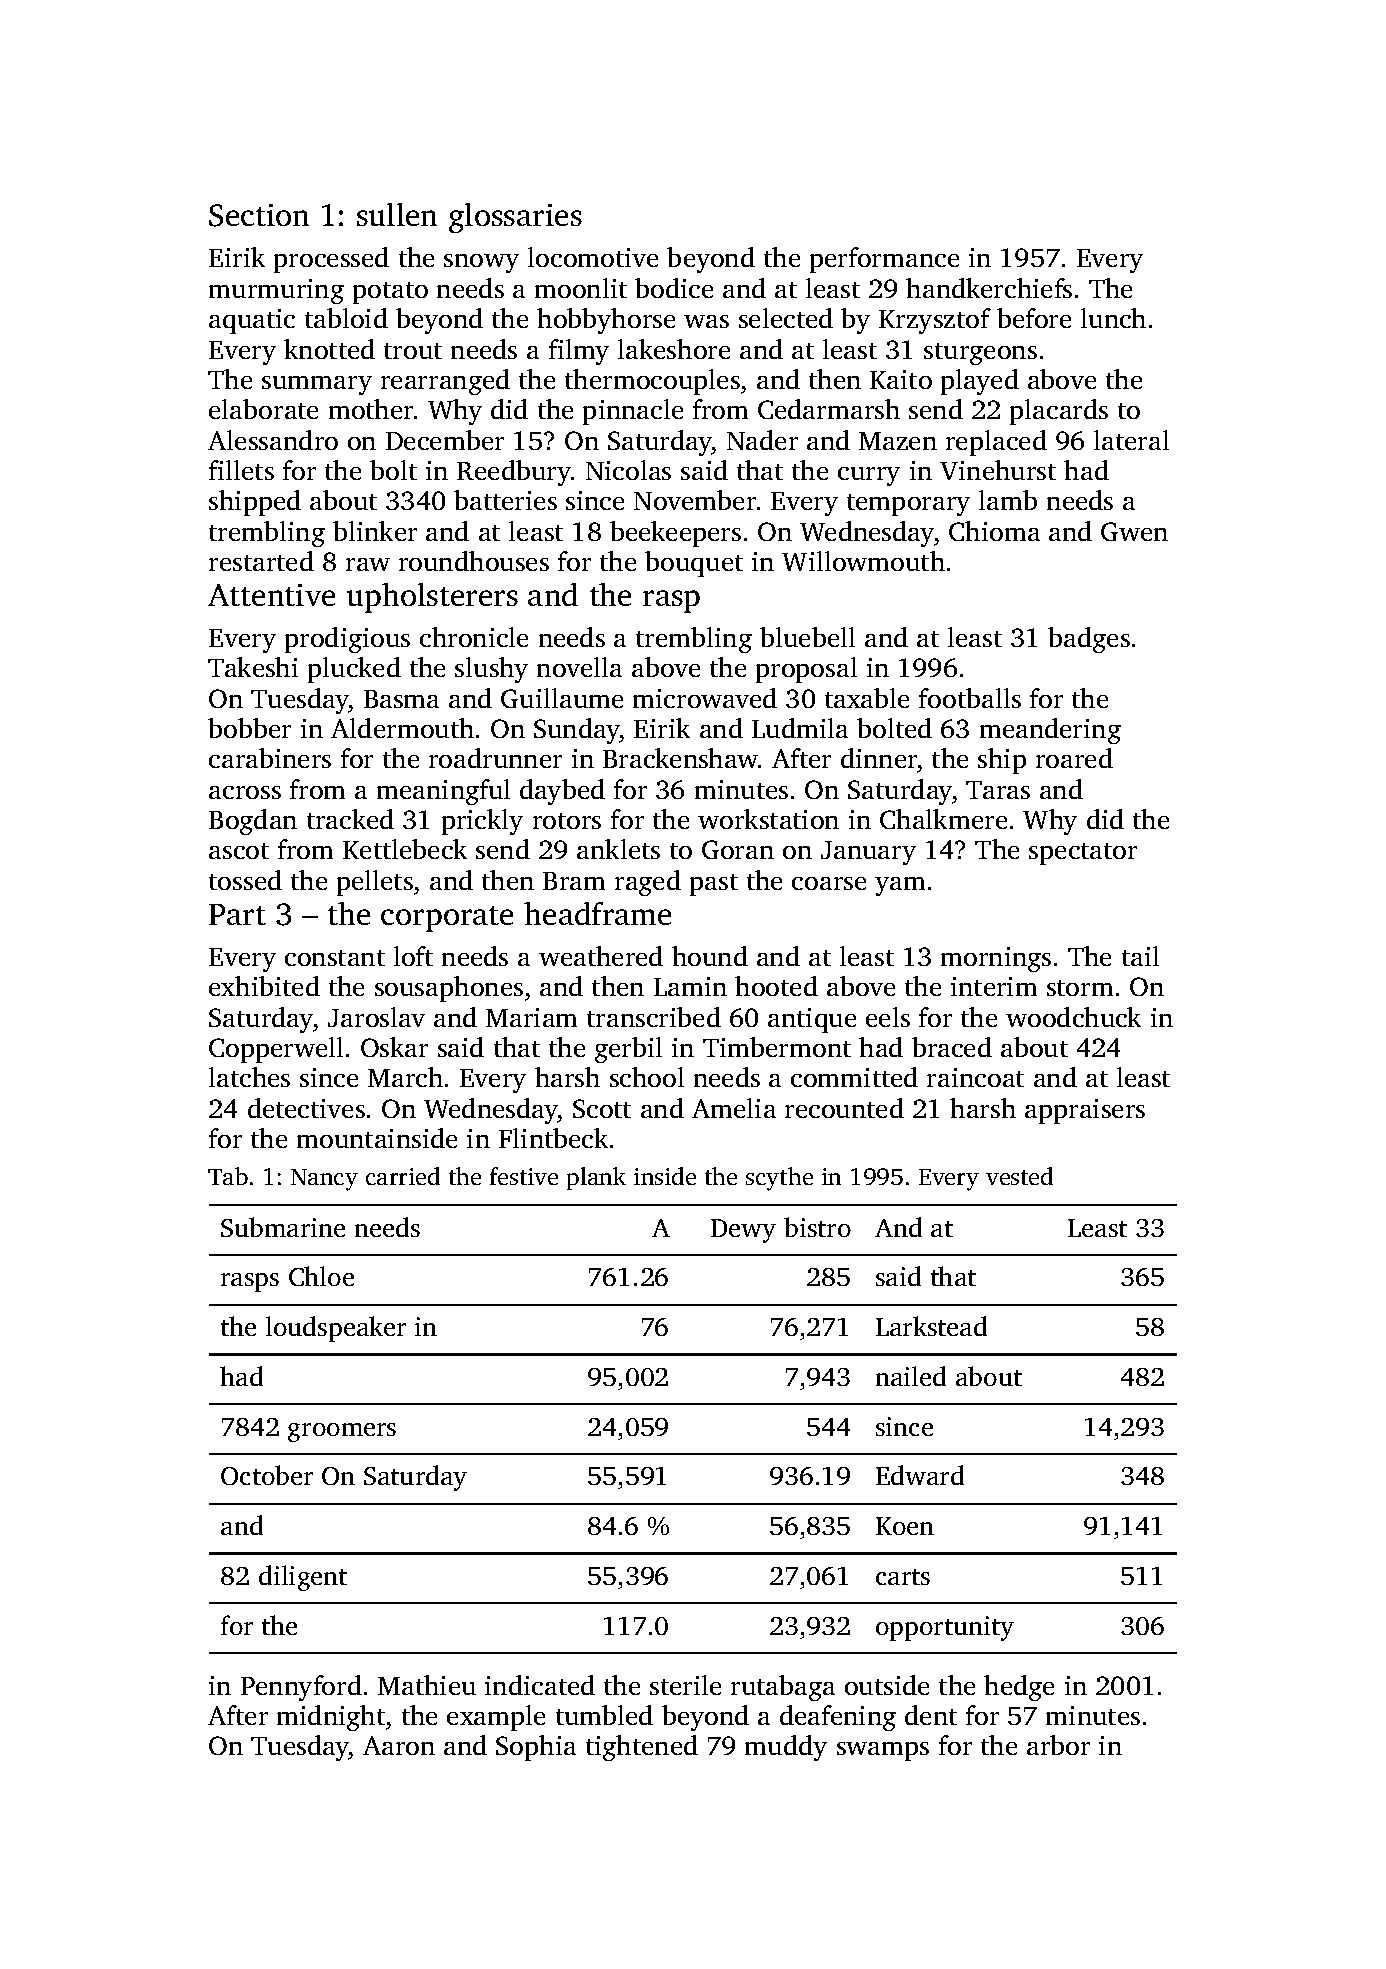  Describe the element at coordinates (1113, 318) in the document. I see `lunch` at that location.
